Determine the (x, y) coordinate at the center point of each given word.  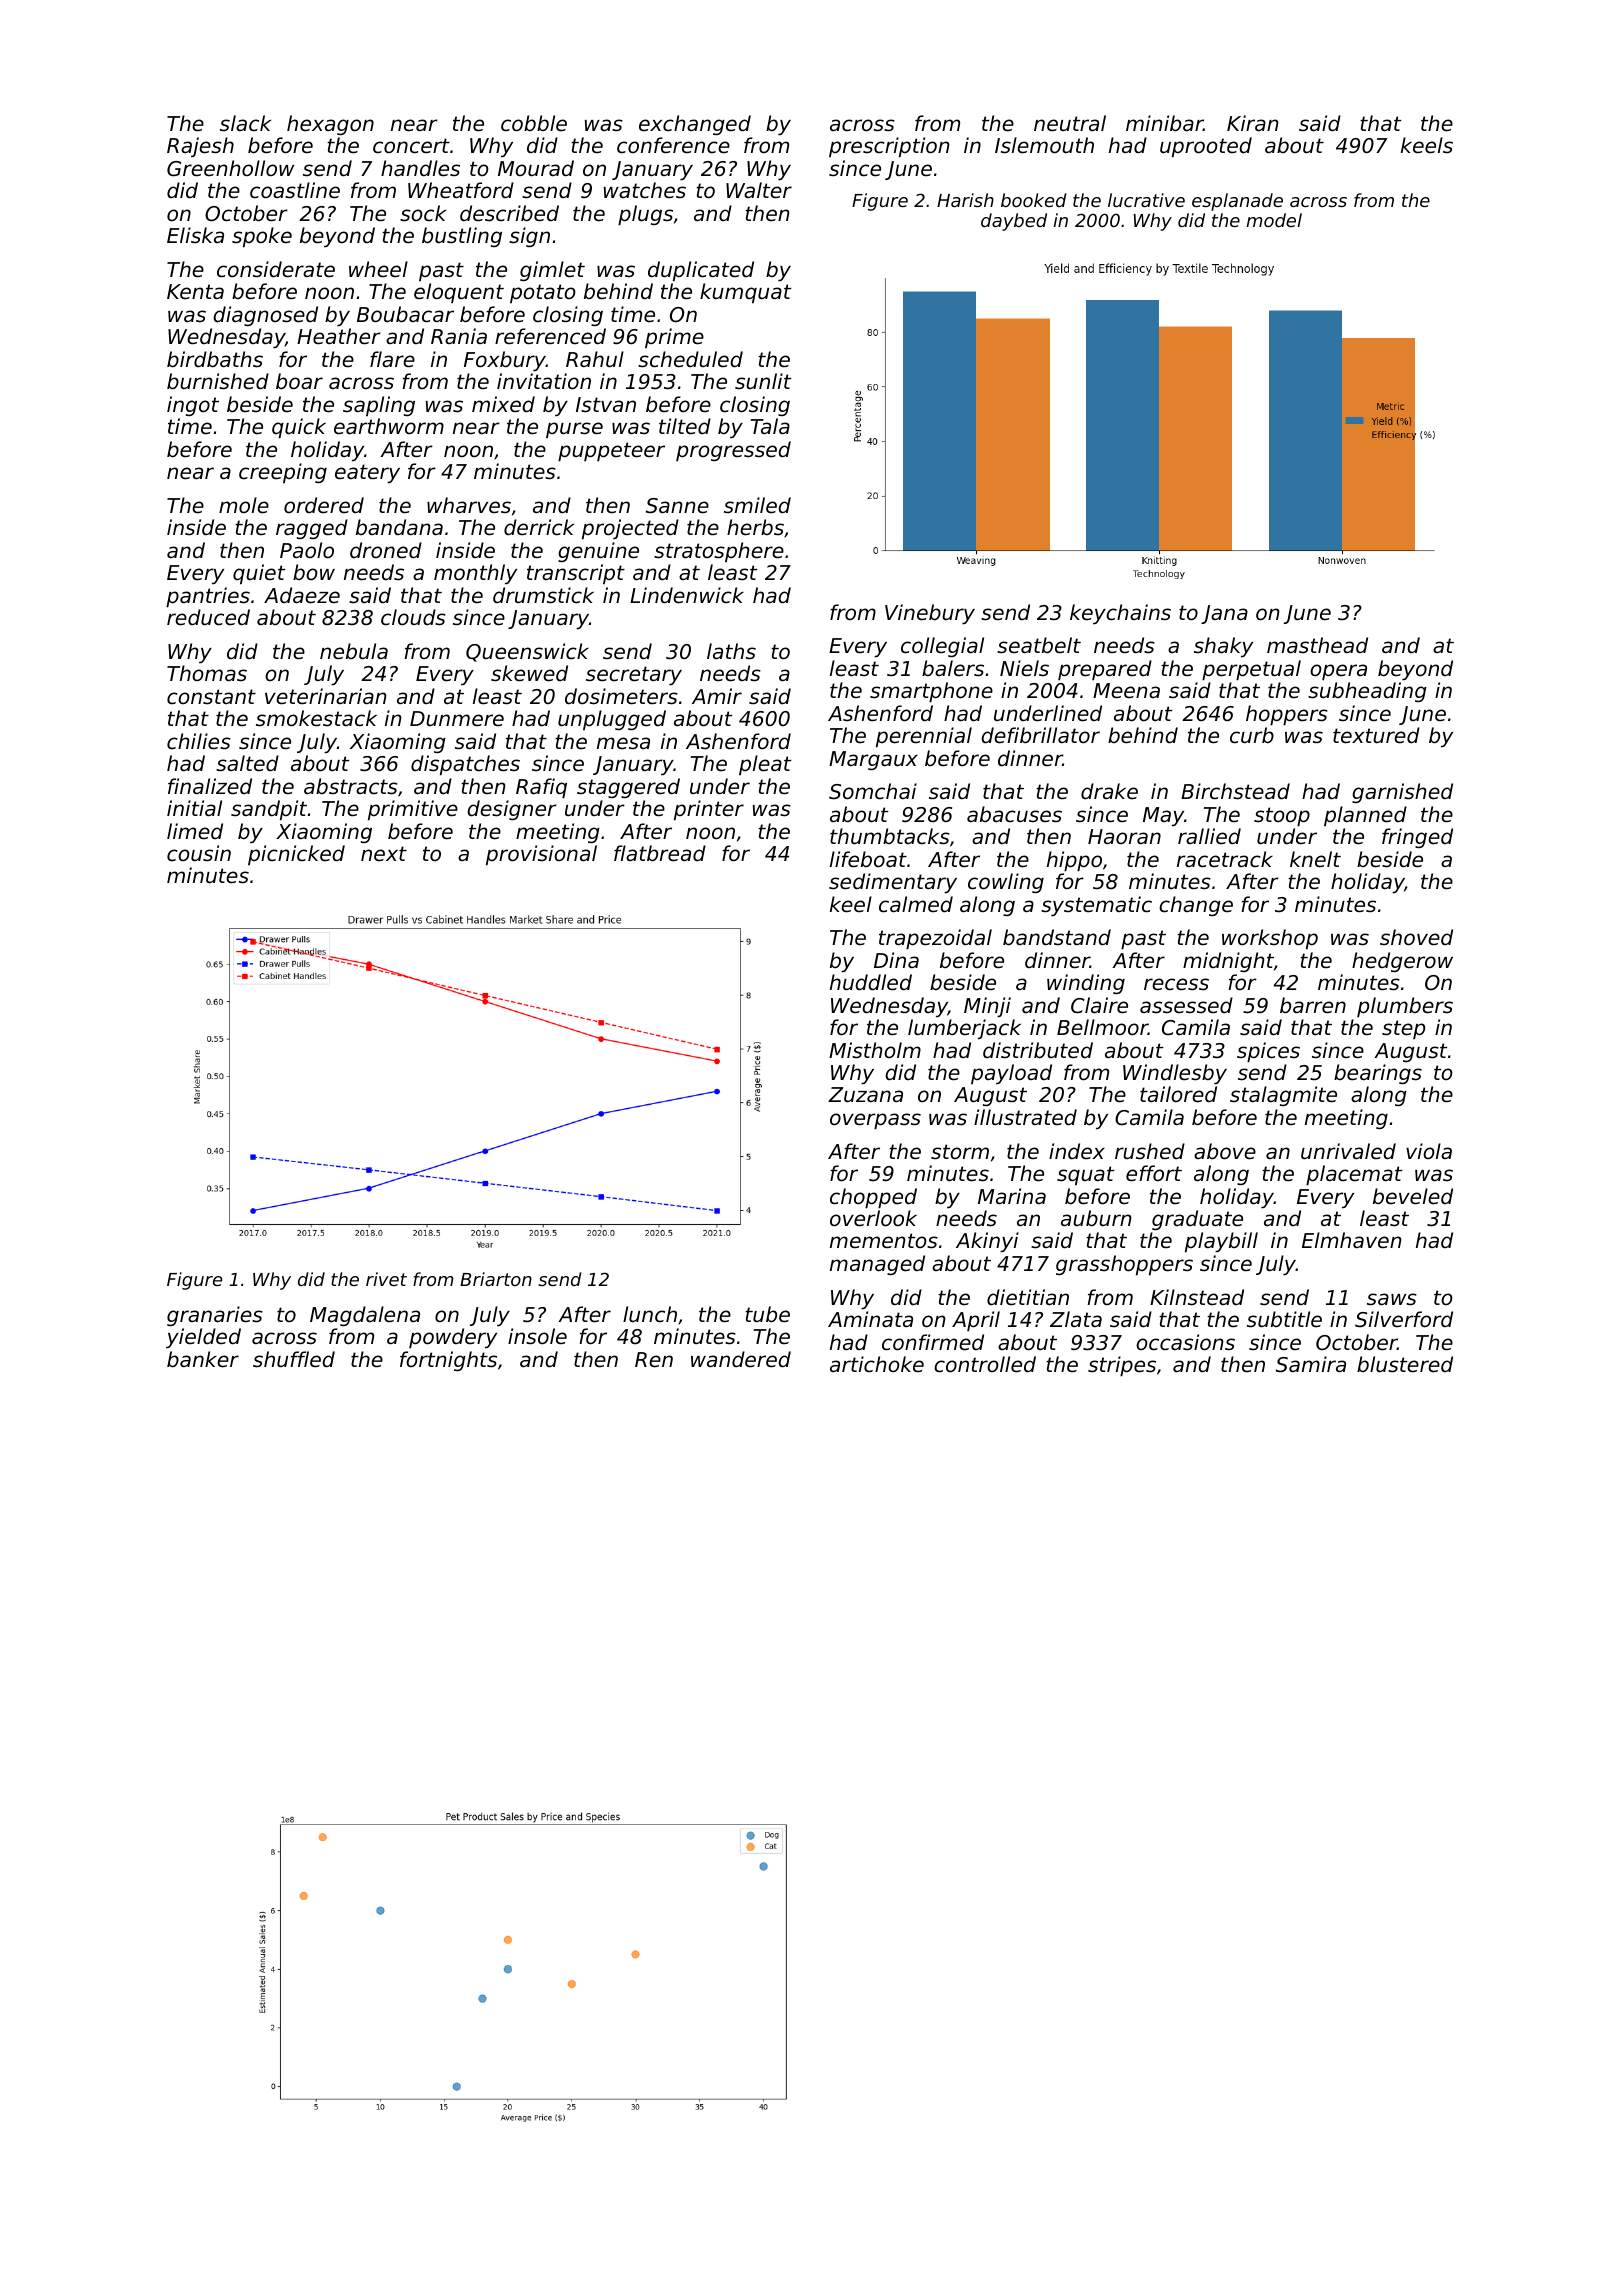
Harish (965, 200)
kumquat (745, 293)
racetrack (1225, 859)
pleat (765, 765)
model (1274, 220)
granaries (215, 1316)
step (1403, 1030)
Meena (1126, 691)
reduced (208, 617)
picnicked (296, 855)
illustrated (1025, 1117)
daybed (1014, 222)
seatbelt (1039, 645)
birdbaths (215, 359)
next (384, 854)
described (509, 213)
